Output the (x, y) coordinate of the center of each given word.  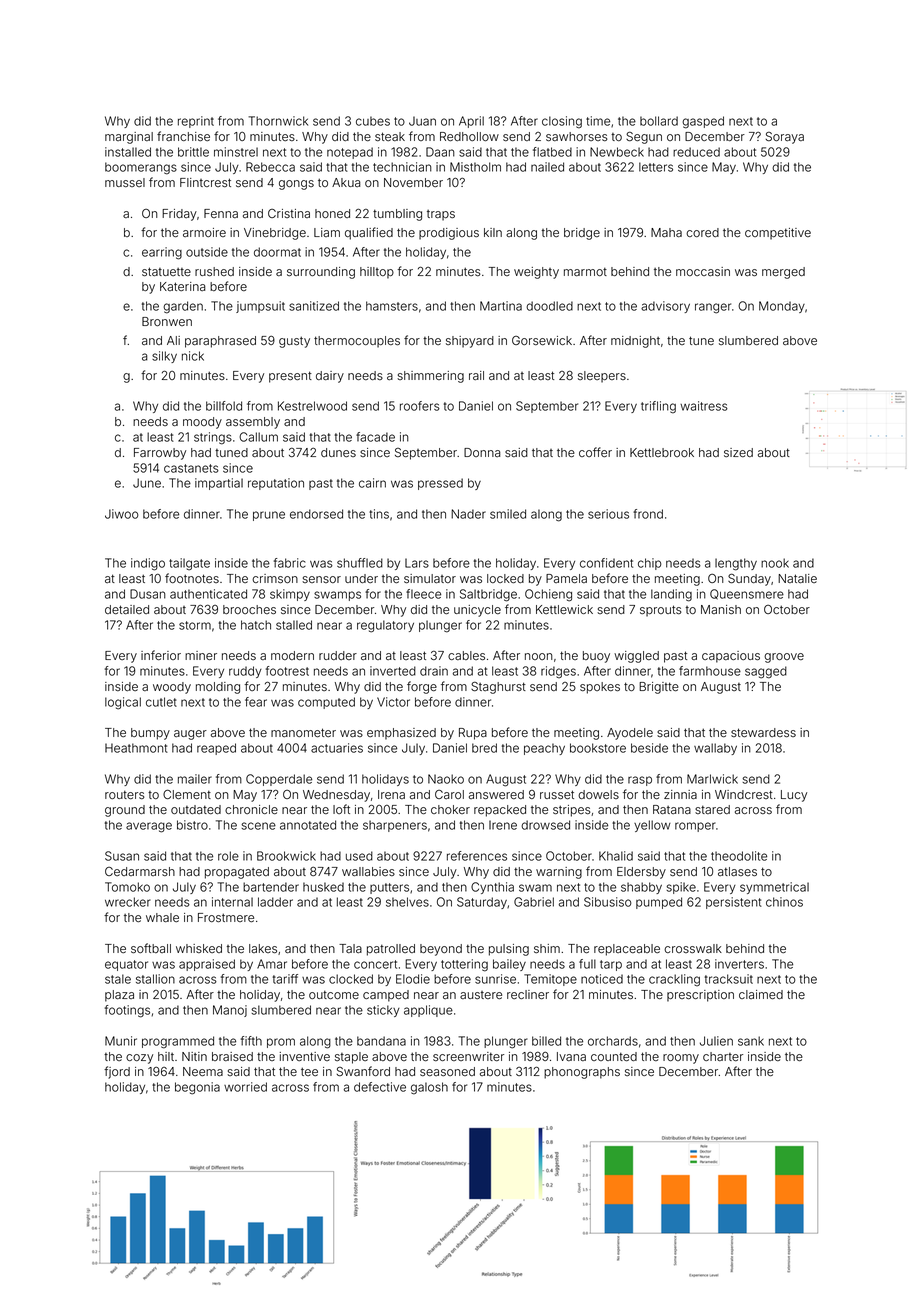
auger (190, 735)
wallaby (715, 749)
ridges (558, 672)
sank (751, 1041)
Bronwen (167, 321)
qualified (369, 233)
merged (783, 273)
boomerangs (141, 168)
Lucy (794, 796)
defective (380, 1087)
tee (309, 1071)
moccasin (703, 272)
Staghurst (498, 687)
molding (218, 688)
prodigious (449, 234)
